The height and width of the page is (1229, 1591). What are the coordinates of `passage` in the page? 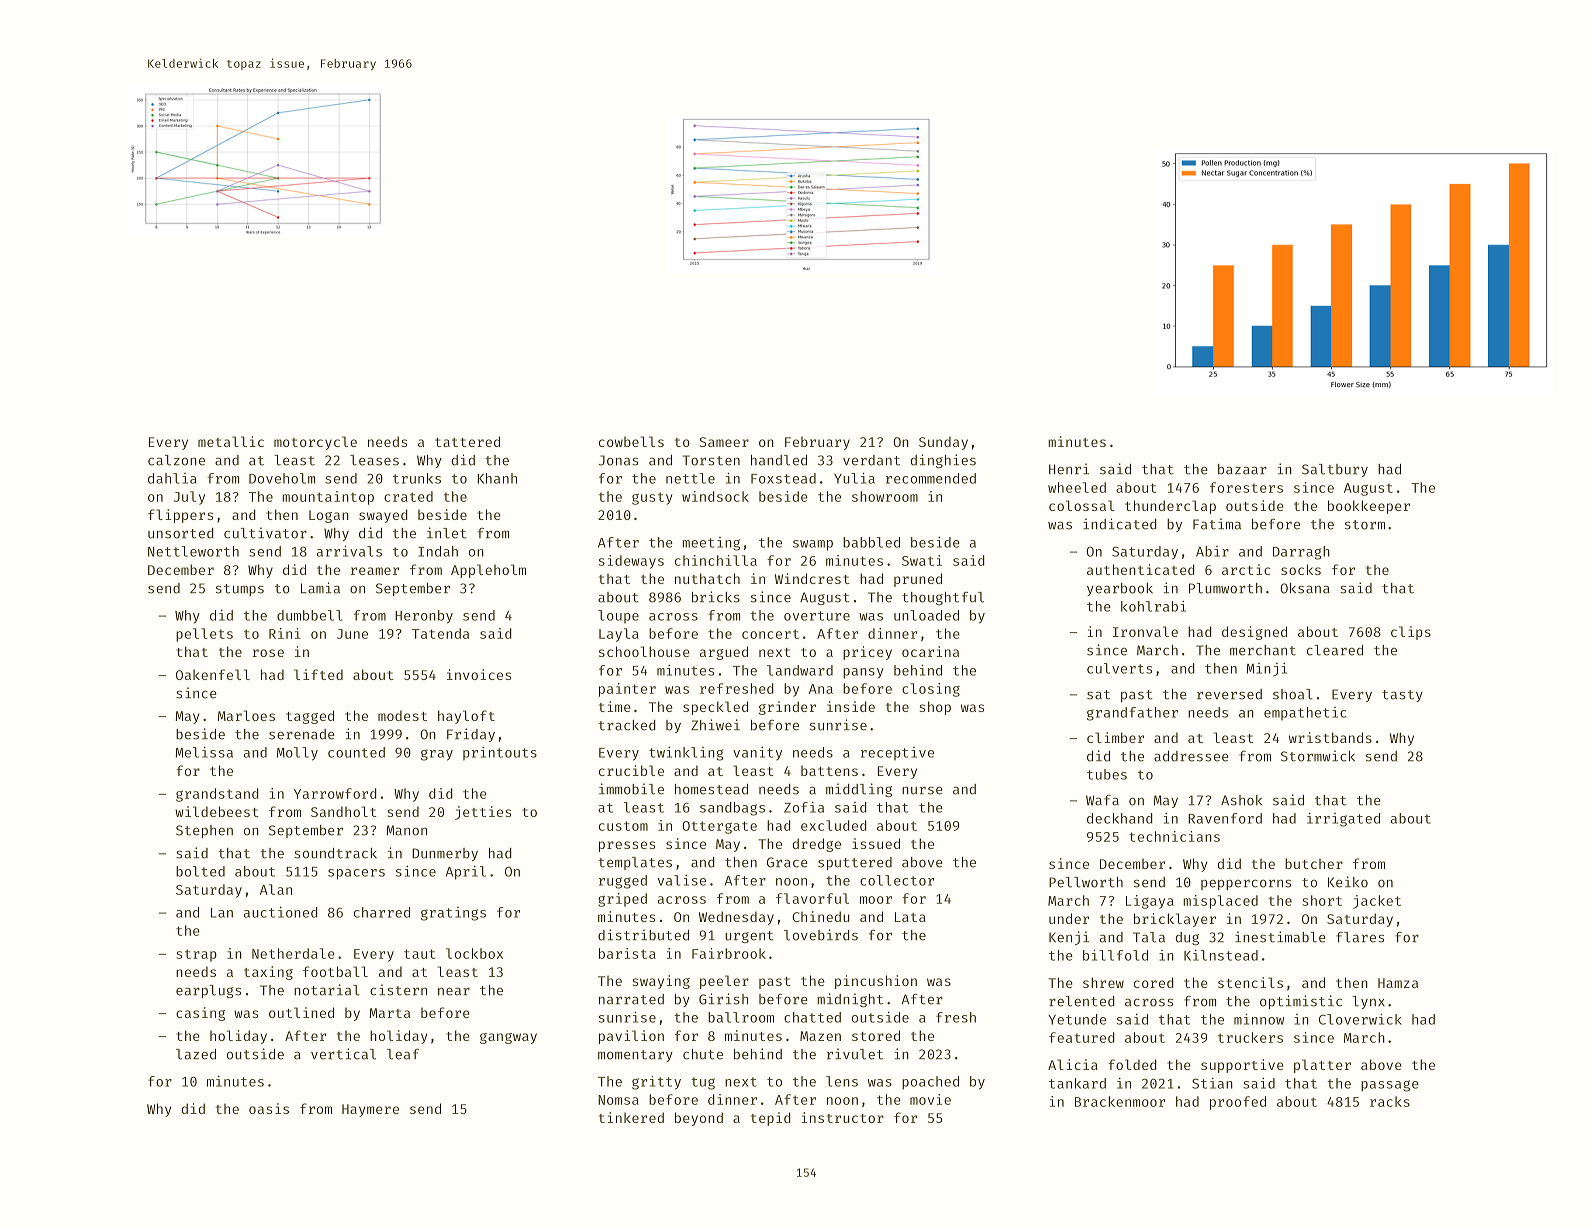 It's located at (1390, 1086).
